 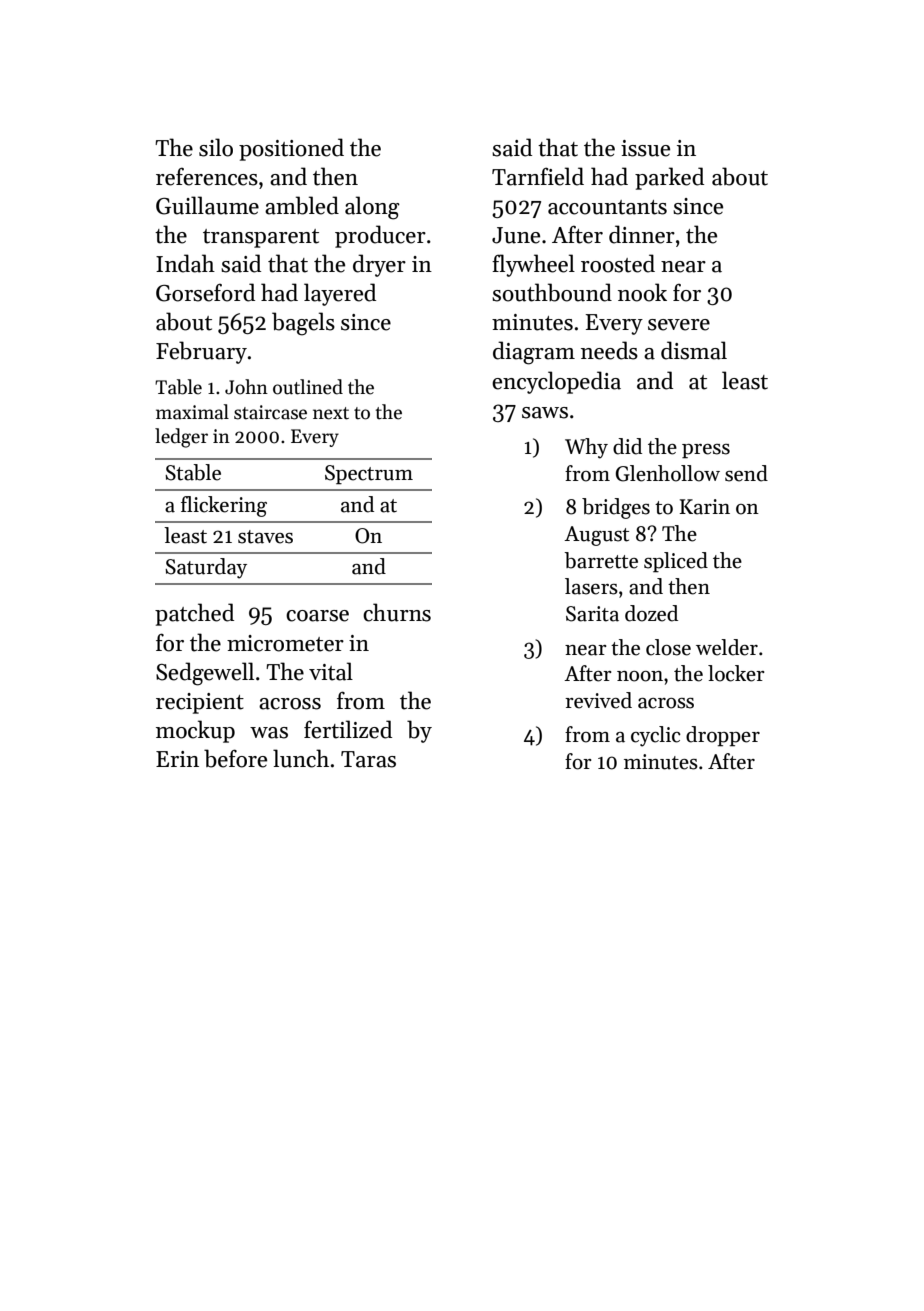 What do you see at coordinates (676, 562) in the image?
I see `spliced` at bounding box center [676, 562].
